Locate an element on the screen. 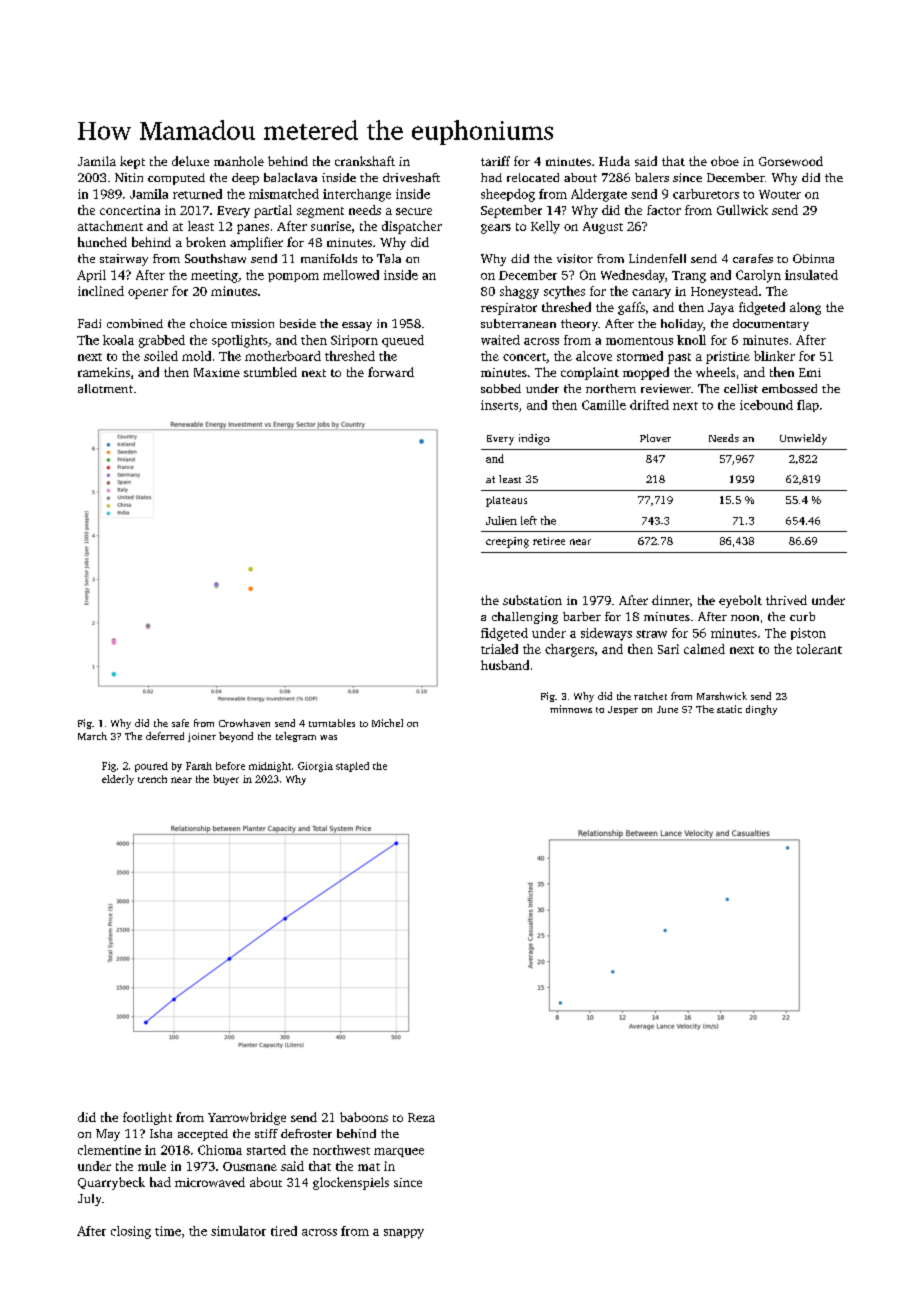 The image size is (924, 1308). allotment is located at coordinates (105, 388).
